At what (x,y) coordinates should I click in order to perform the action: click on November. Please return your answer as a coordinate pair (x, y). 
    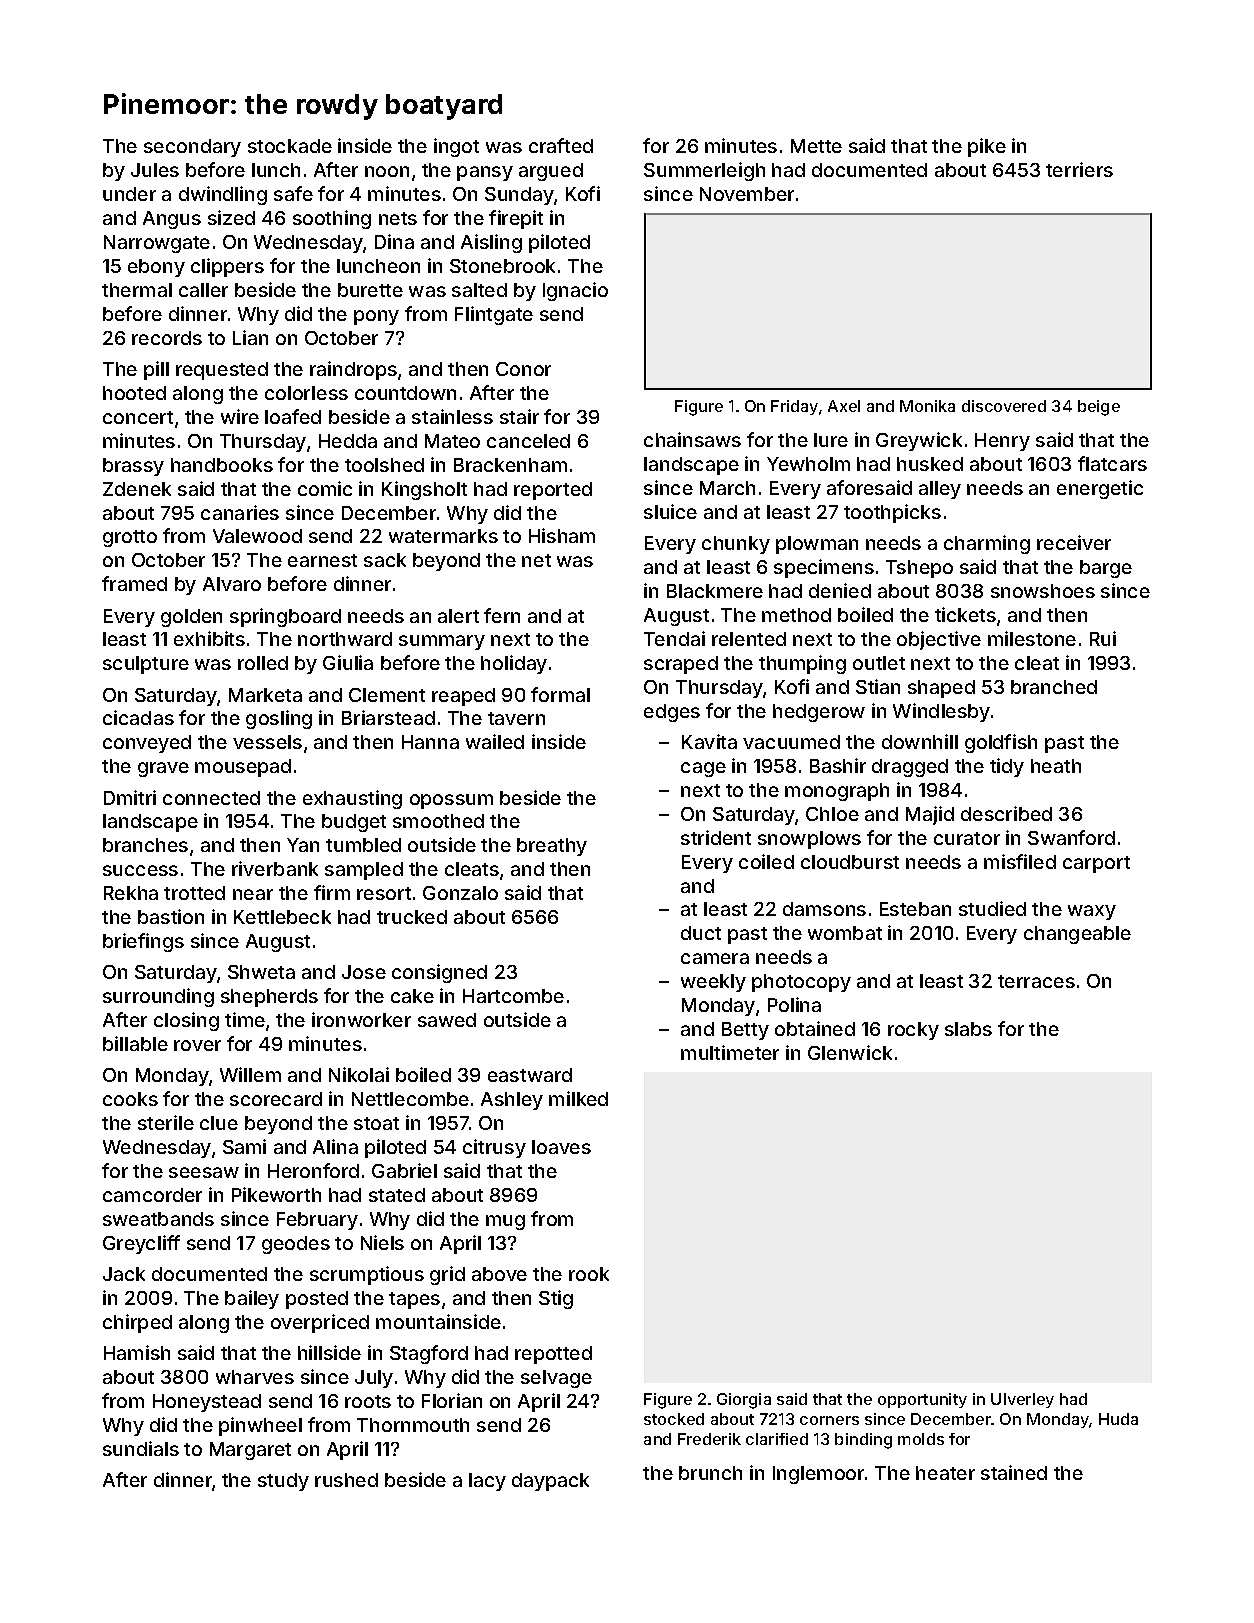
    Looking at the image, I should click on (747, 194).
